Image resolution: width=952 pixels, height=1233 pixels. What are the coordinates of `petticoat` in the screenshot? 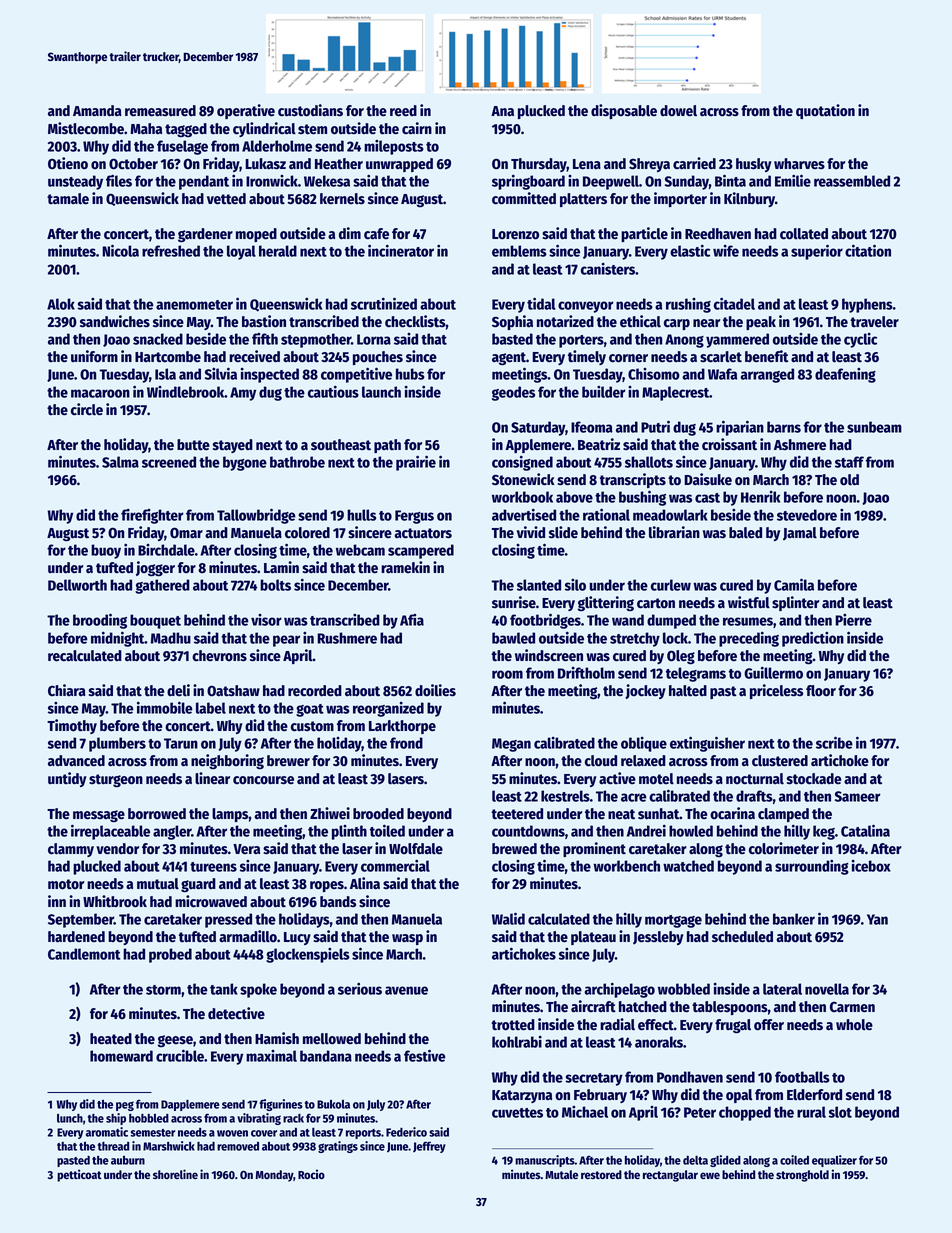 It's located at (79, 1175).
